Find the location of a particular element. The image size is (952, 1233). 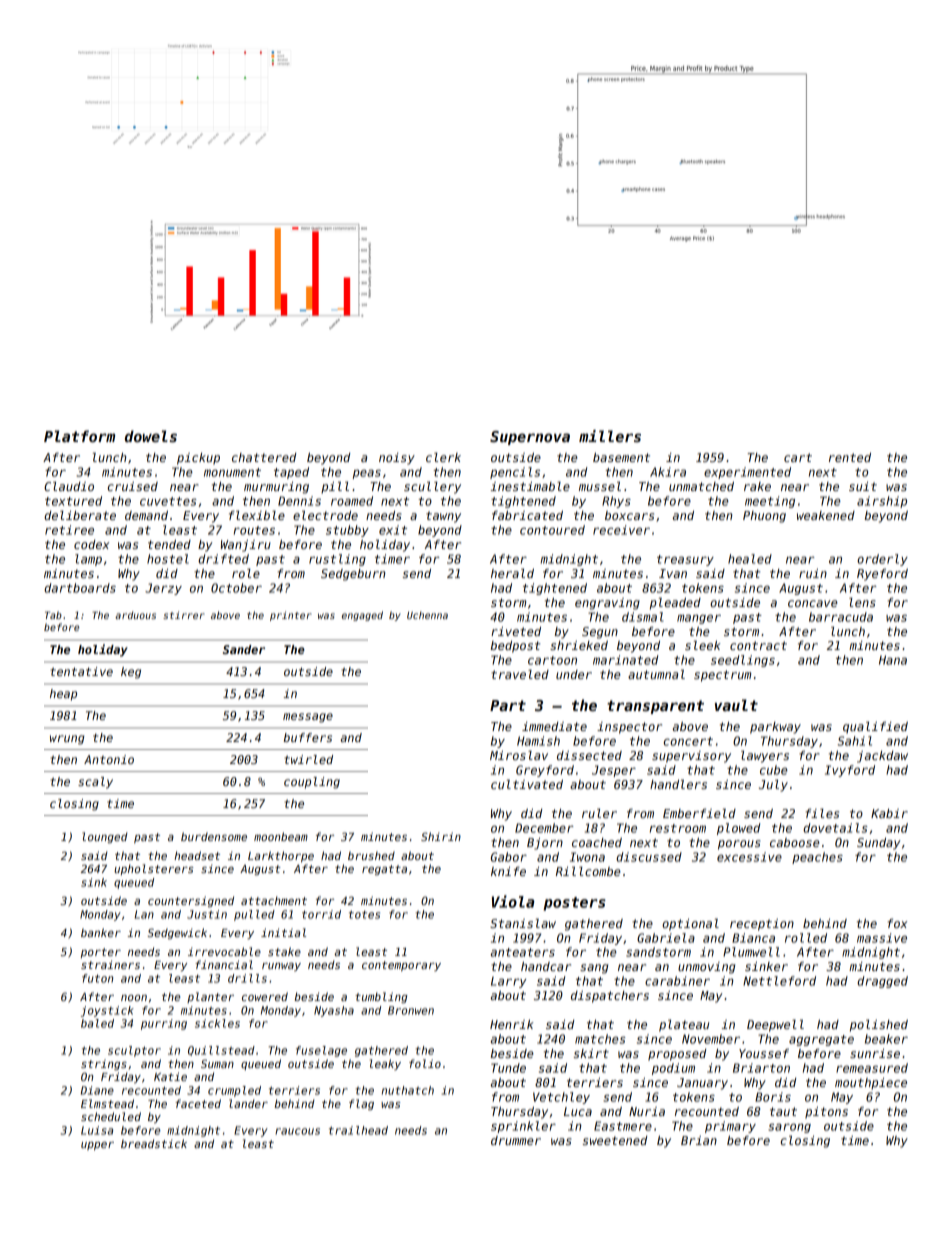

excessive is located at coordinates (749, 857).
